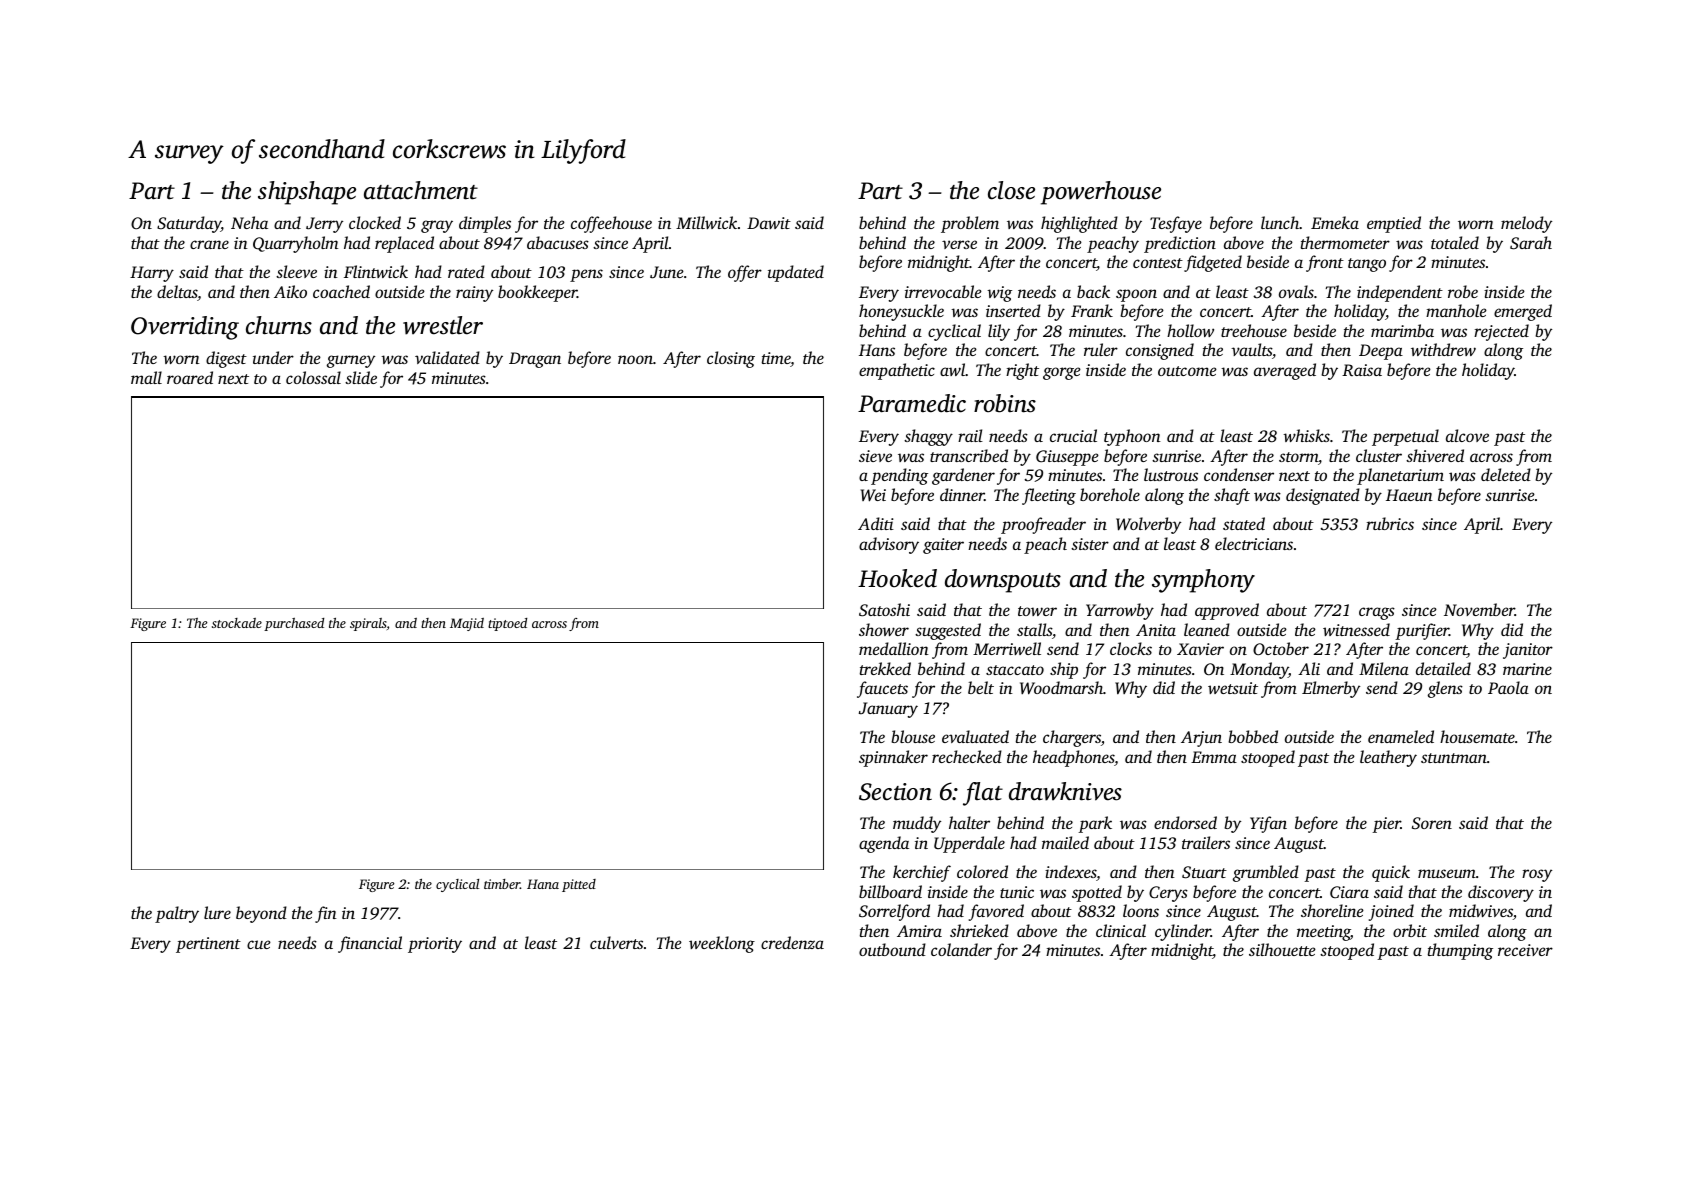 Image resolution: width=1683 pixels, height=1190 pixels. I want to click on roared, so click(190, 377).
